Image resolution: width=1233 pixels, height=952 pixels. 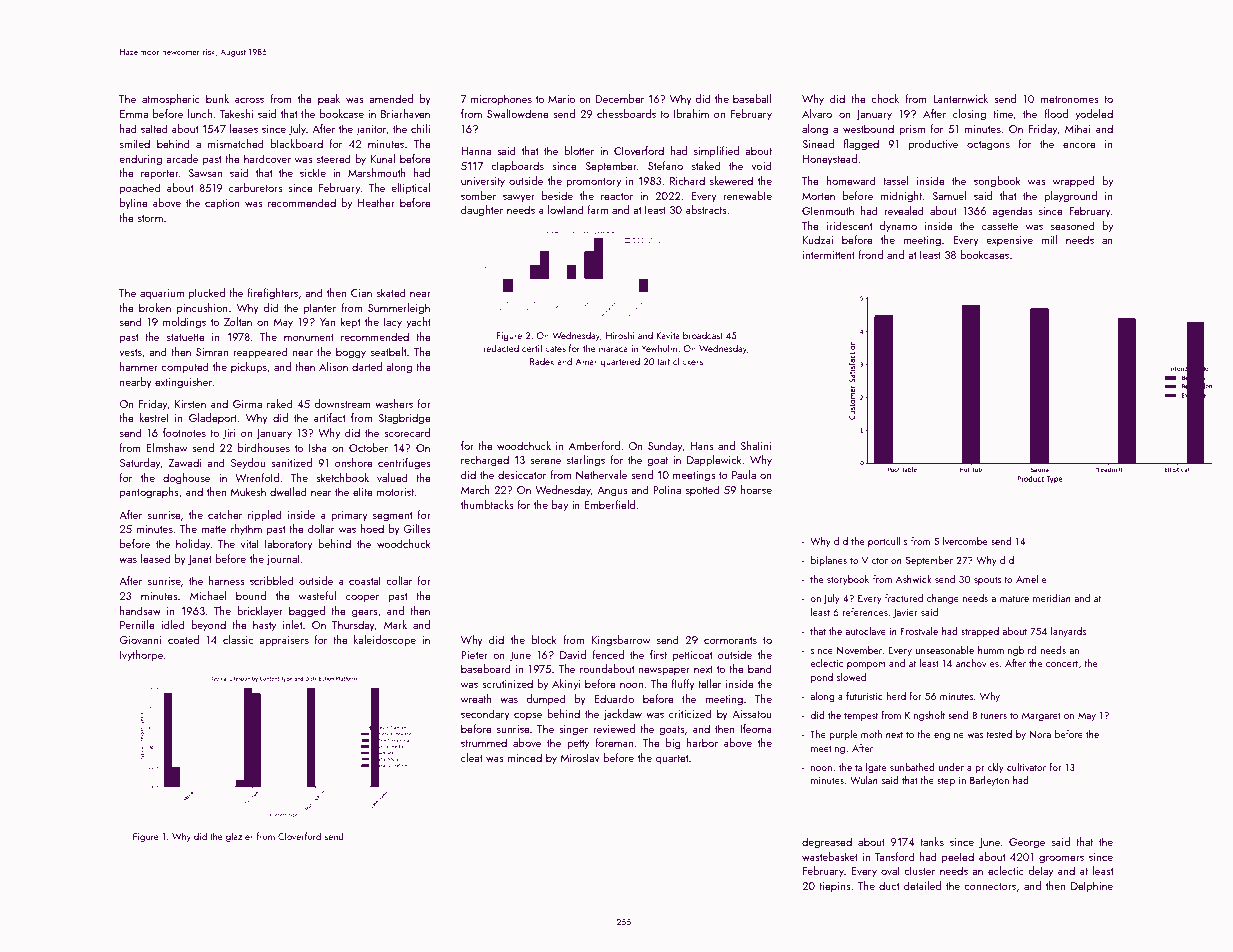 What do you see at coordinates (960, 98) in the document?
I see `Lanternwick` at bounding box center [960, 98].
